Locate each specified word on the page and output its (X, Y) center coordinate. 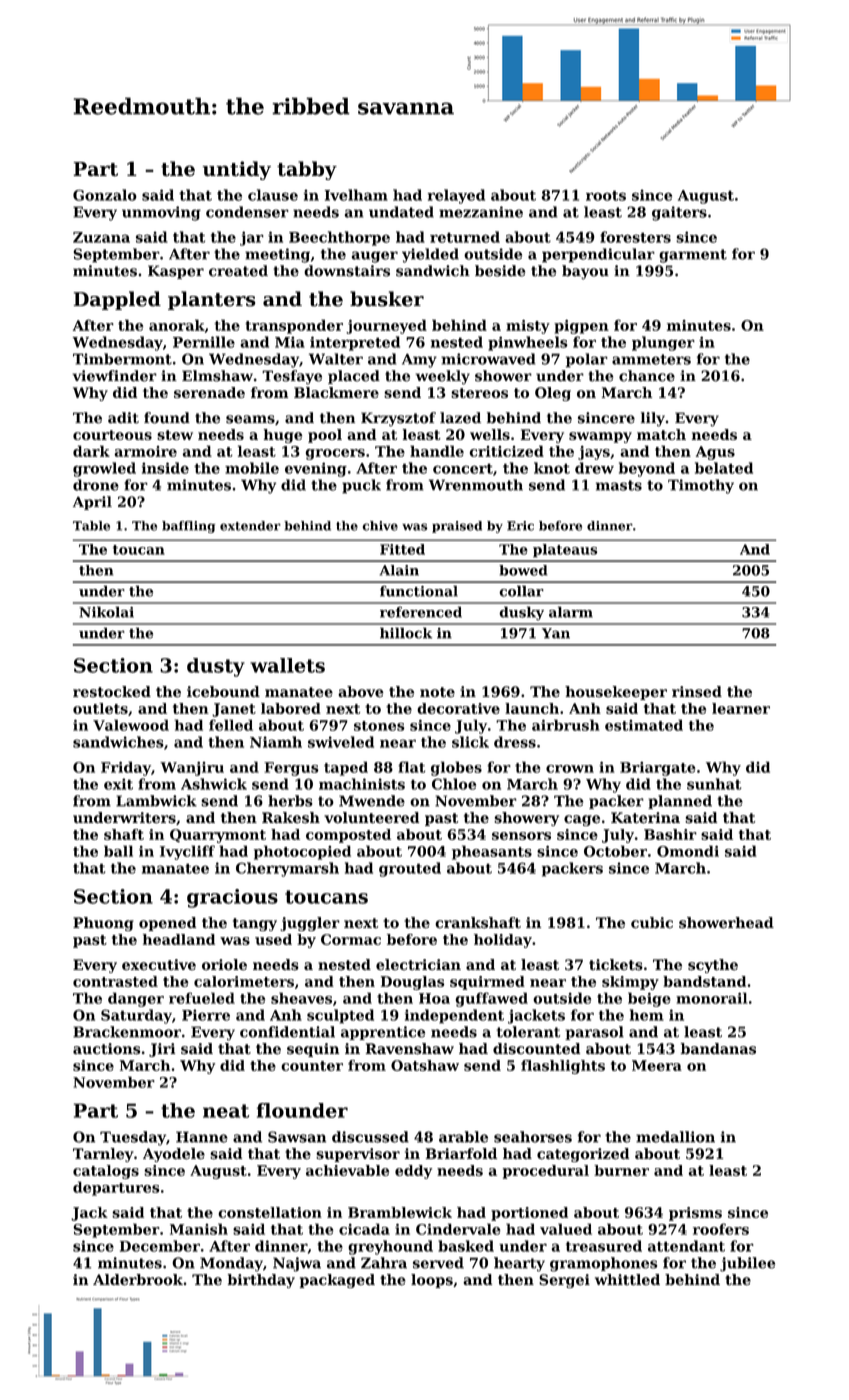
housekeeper (616, 693)
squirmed (487, 983)
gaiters (679, 213)
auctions (106, 1049)
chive (380, 526)
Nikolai (106, 612)
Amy (419, 360)
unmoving (161, 213)
